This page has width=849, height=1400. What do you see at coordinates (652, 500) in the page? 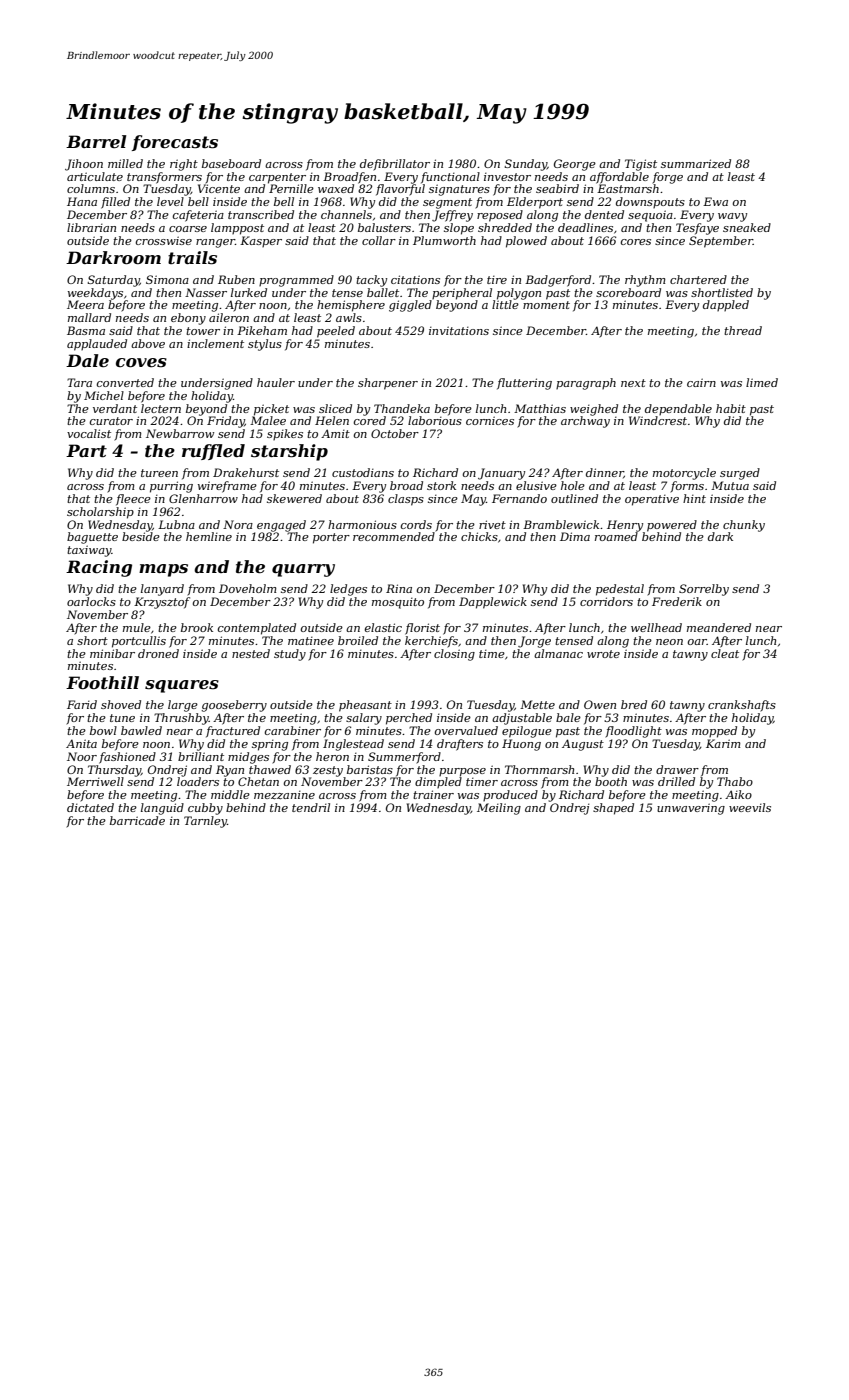
I see `operative` at bounding box center [652, 500].
